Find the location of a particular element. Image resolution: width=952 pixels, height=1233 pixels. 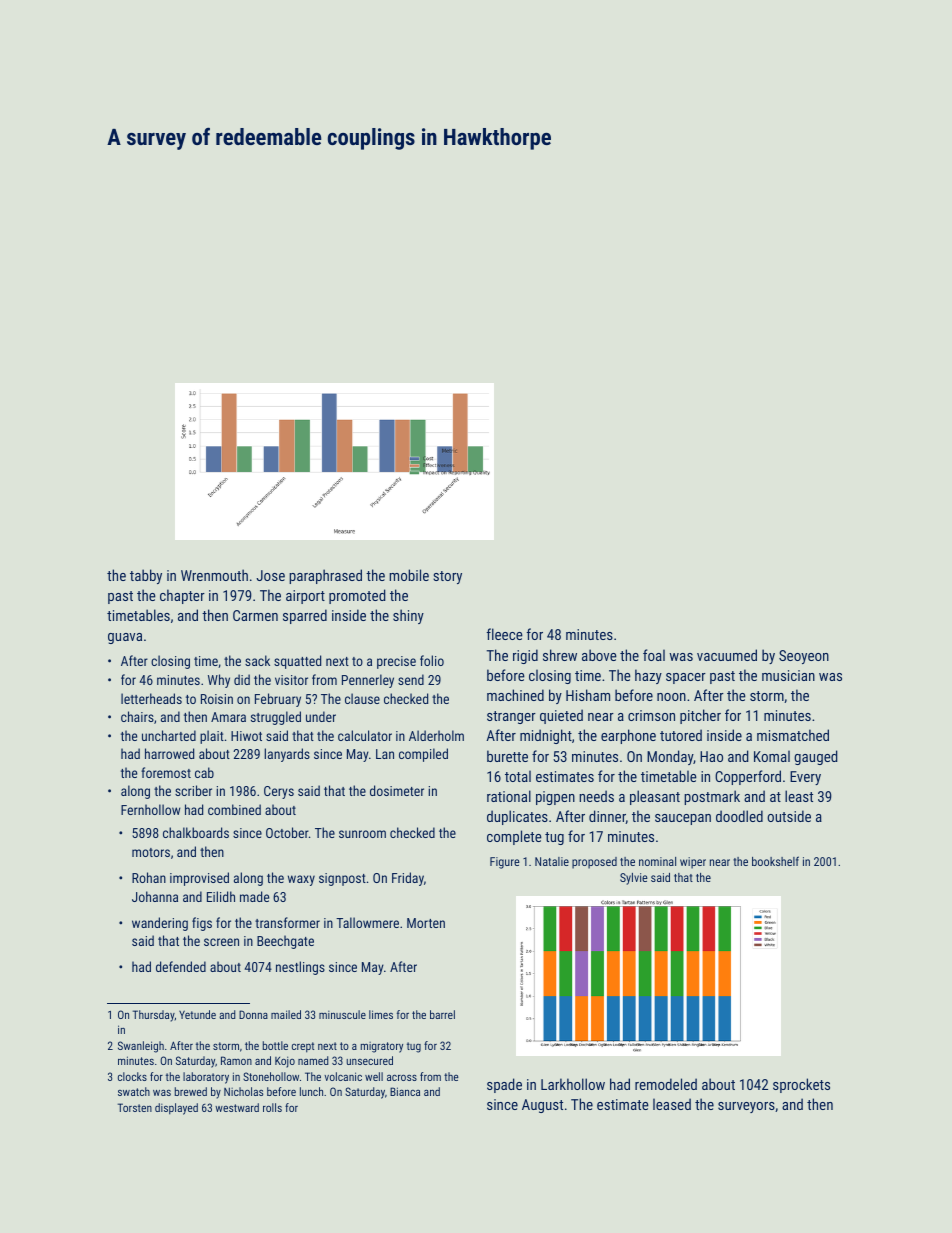

outside is located at coordinates (789, 816).
